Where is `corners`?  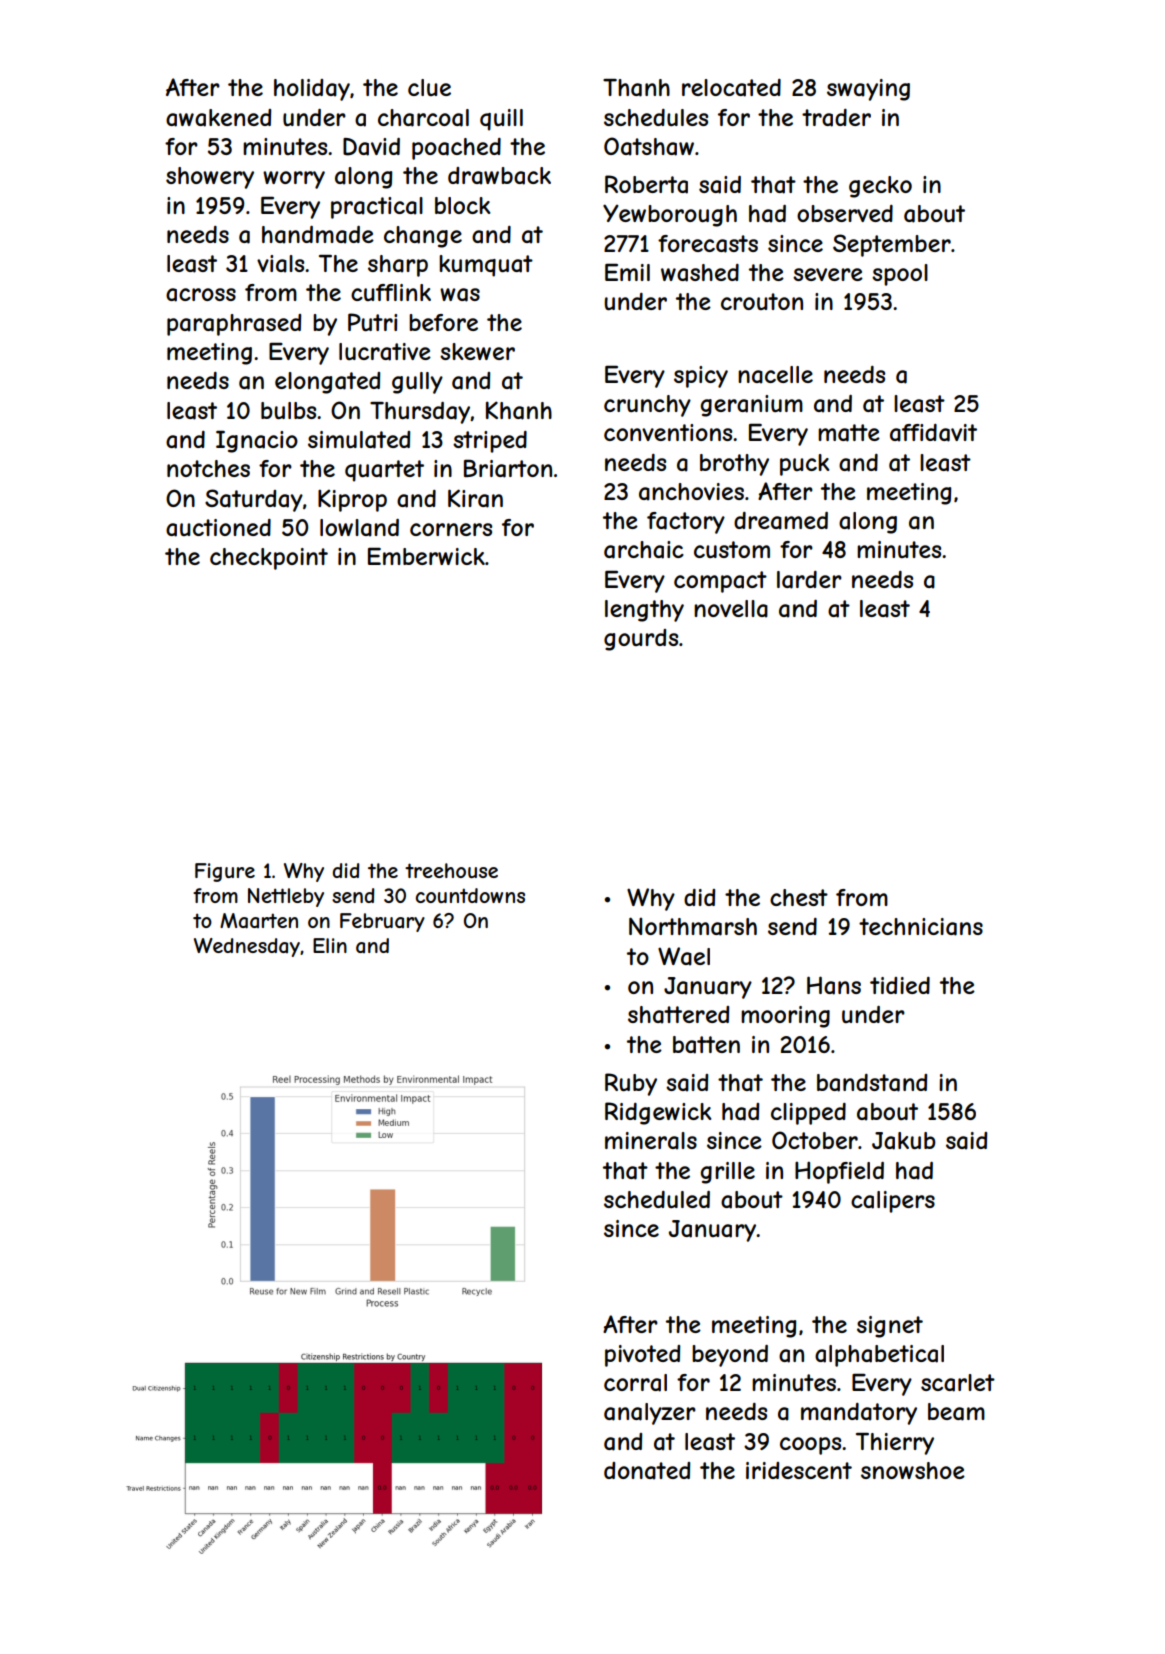
corners is located at coordinates (451, 529).
